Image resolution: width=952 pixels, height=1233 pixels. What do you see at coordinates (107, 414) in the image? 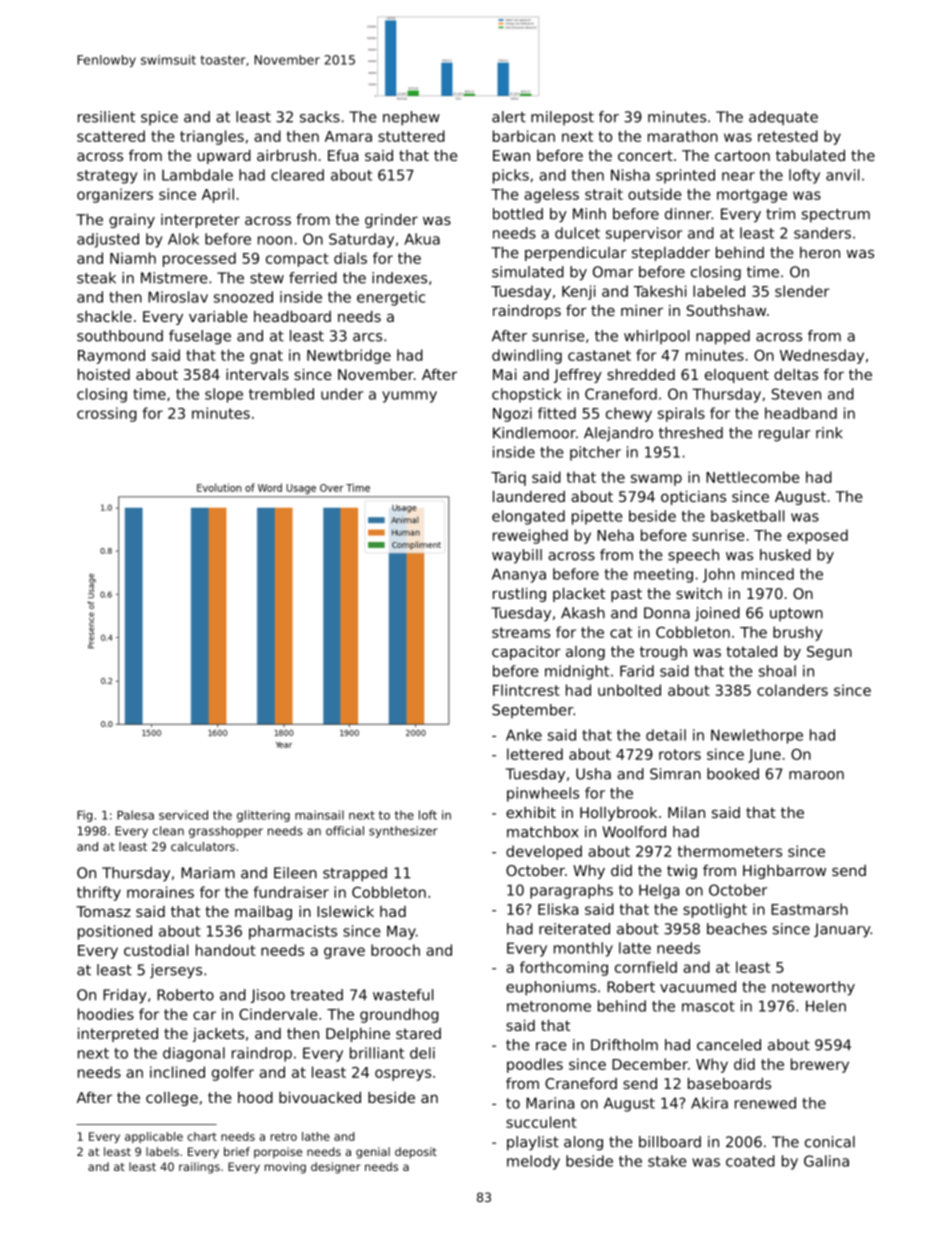
I see `crossing` at bounding box center [107, 414].
